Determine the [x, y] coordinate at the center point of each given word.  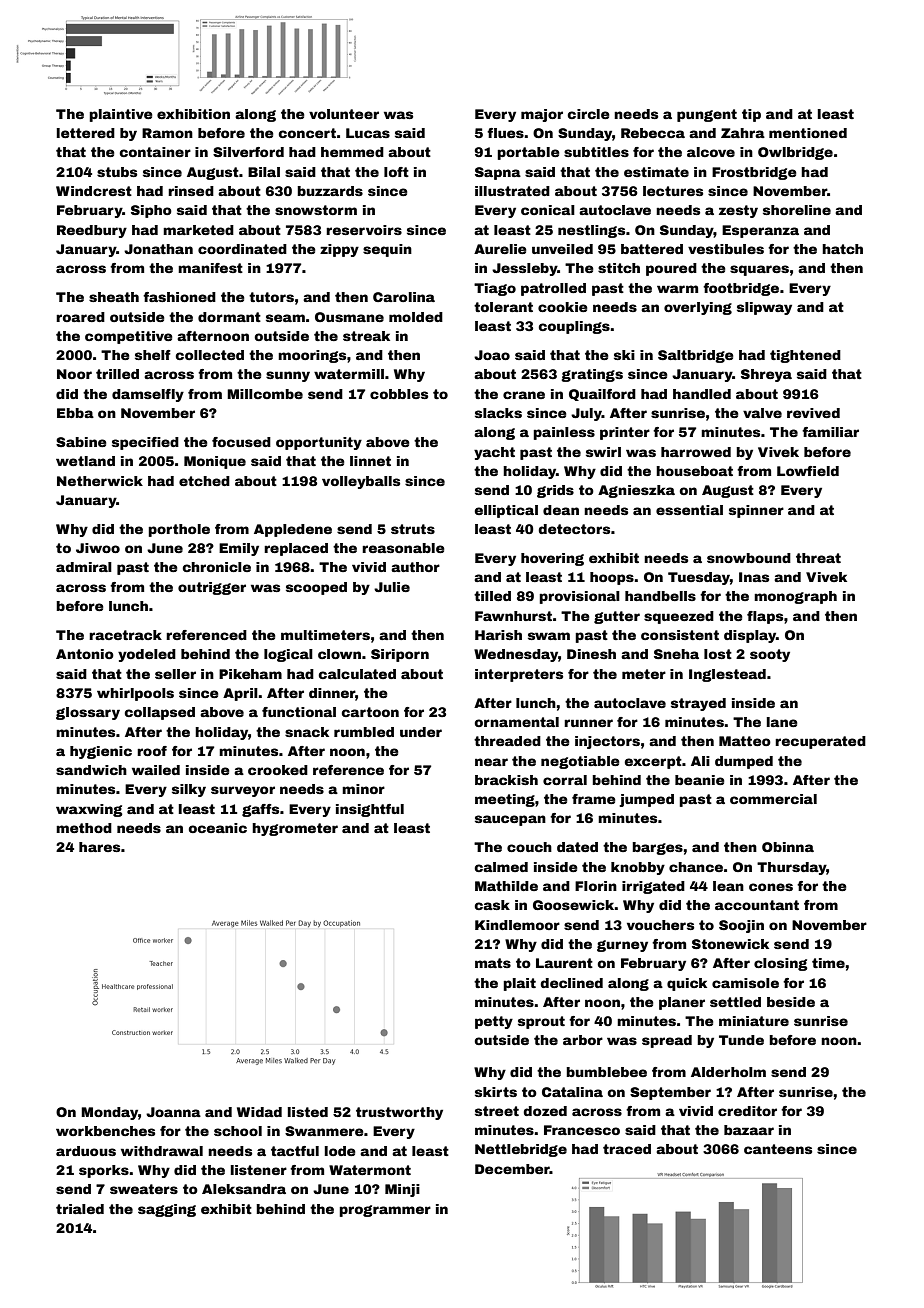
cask [492, 905]
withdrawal [162, 1151]
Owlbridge [795, 153]
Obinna [788, 847]
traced [627, 1149]
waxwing [89, 810]
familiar [830, 432]
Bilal [264, 172]
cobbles [399, 394]
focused [241, 442]
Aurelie [500, 249]
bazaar [749, 1130]
